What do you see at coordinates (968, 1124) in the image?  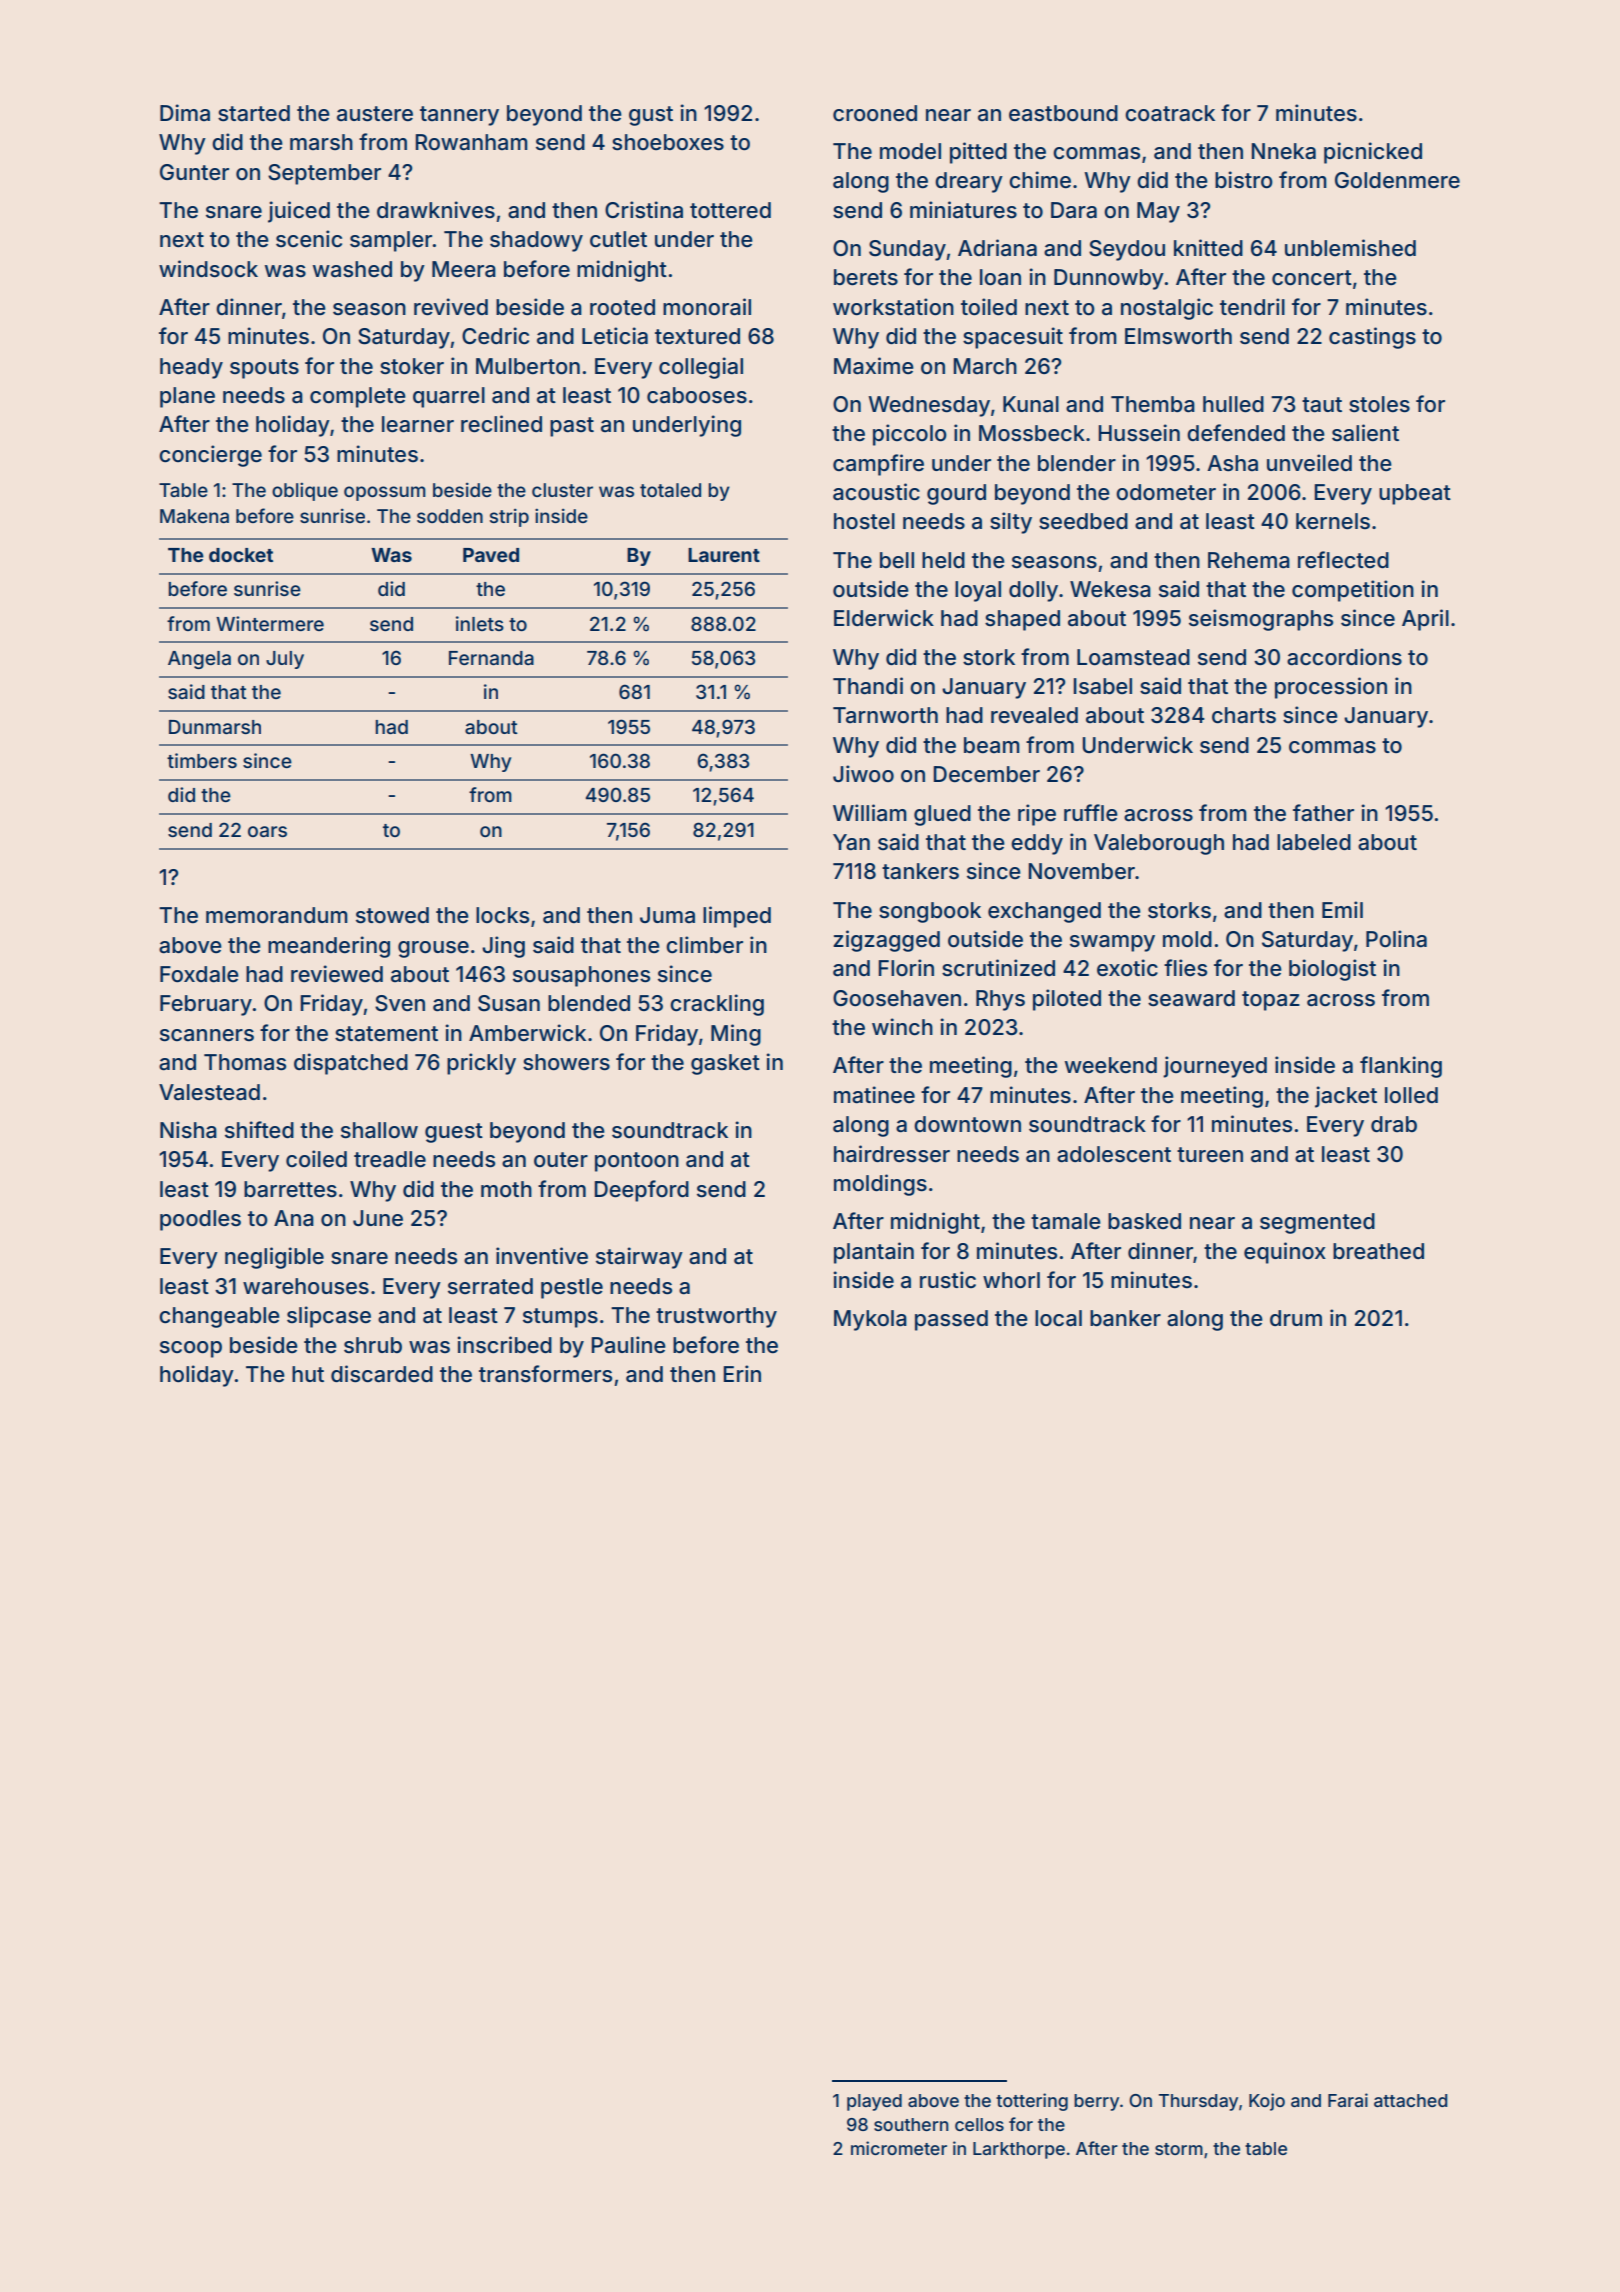 I see `downtown` at bounding box center [968, 1124].
